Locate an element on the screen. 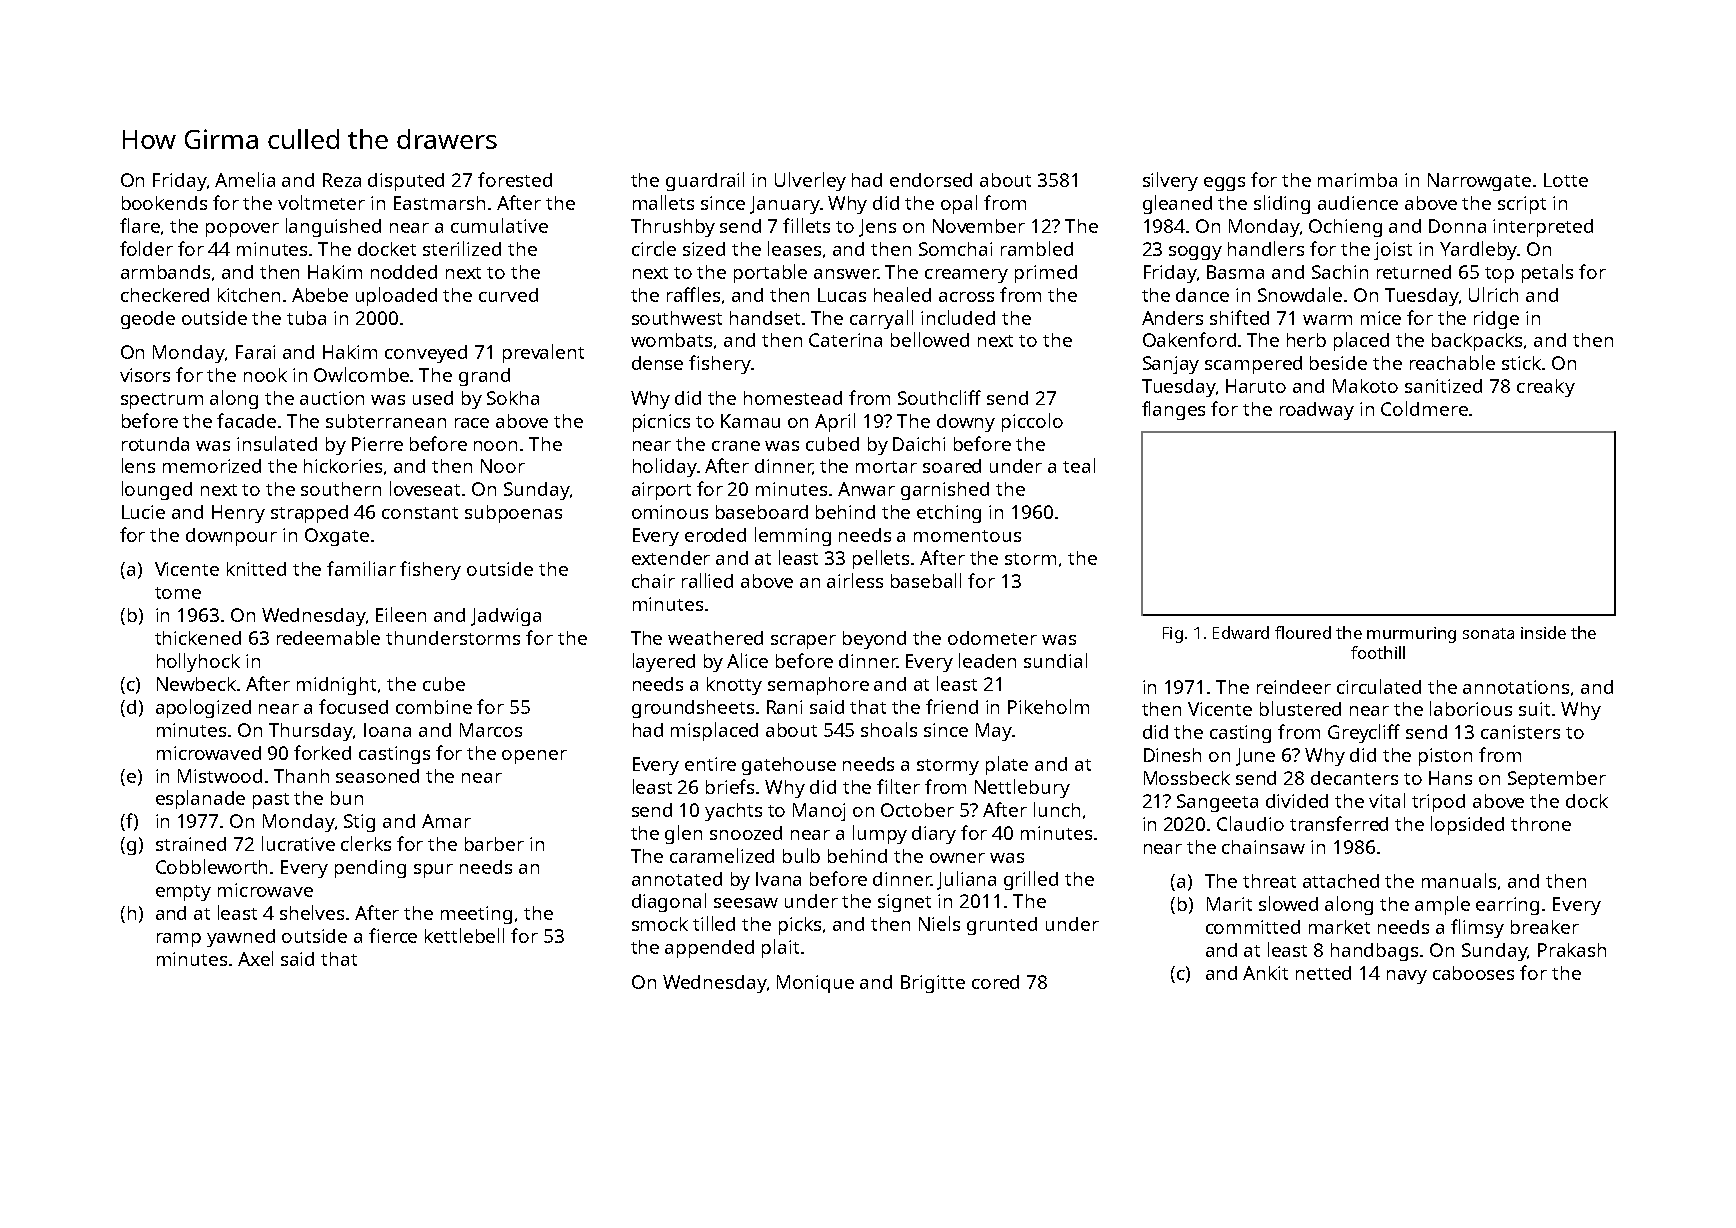 This screenshot has width=1736, height=1228. kettlebell is located at coordinates (464, 935).
